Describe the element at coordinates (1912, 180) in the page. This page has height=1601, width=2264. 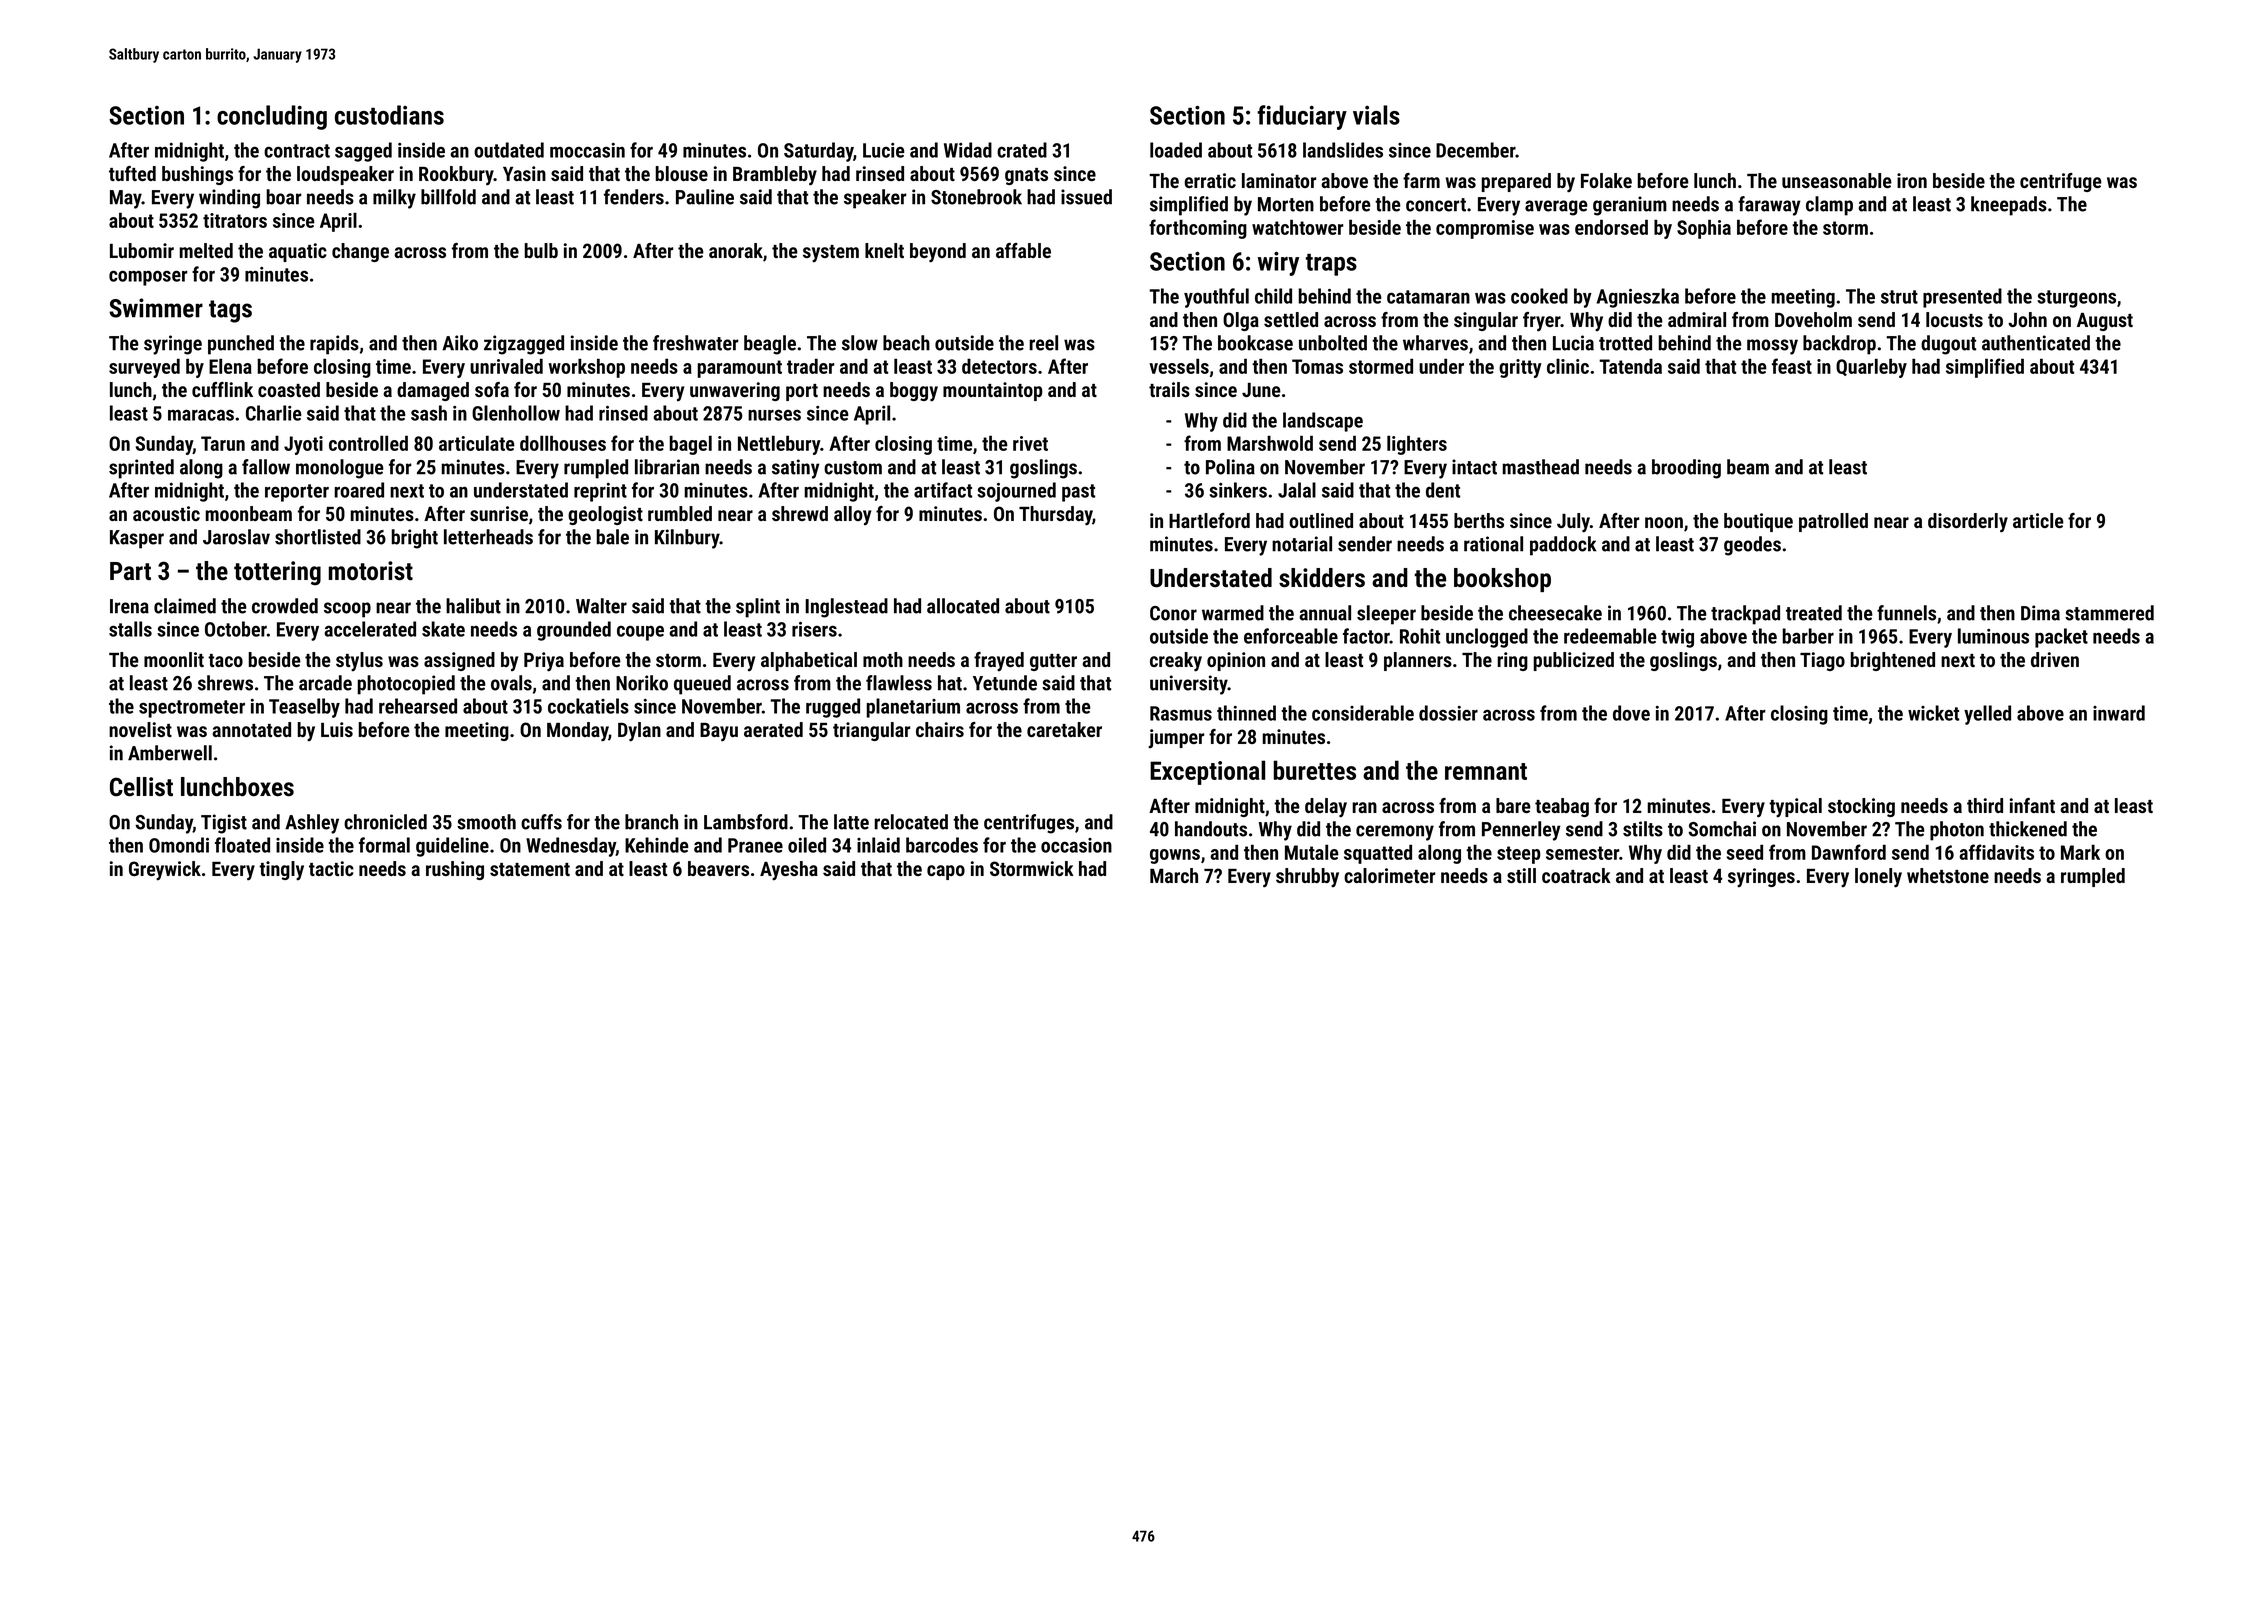
I see `iron` at that location.
